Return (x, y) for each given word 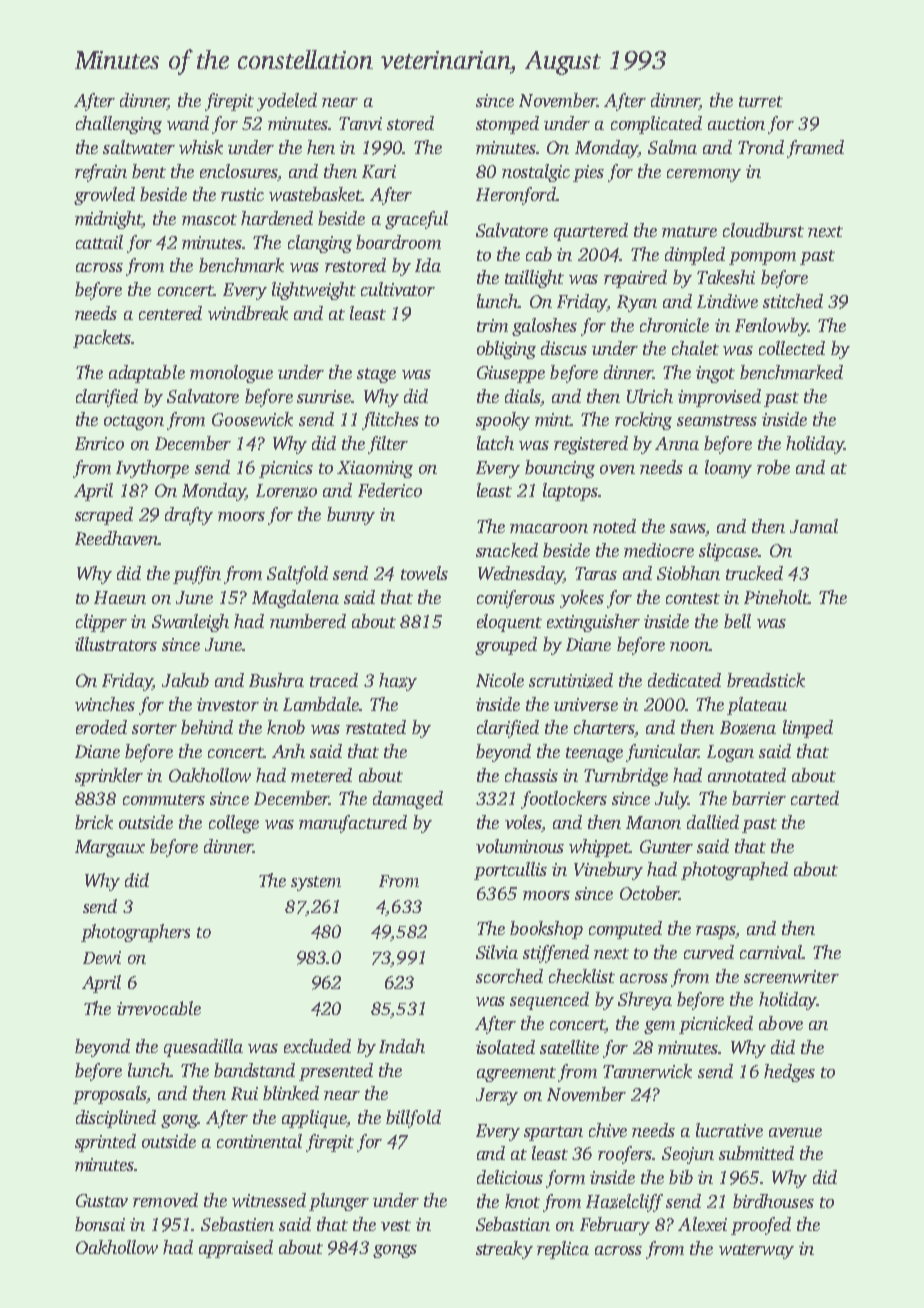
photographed (734, 871)
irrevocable (159, 1008)
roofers (625, 1155)
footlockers (564, 800)
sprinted (105, 1143)
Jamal (814, 526)
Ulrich (650, 396)
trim (492, 325)
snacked (507, 550)
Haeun (120, 597)
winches (105, 704)
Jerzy (497, 1096)
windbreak (248, 313)
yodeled (287, 102)
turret (761, 101)
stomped (507, 125)
